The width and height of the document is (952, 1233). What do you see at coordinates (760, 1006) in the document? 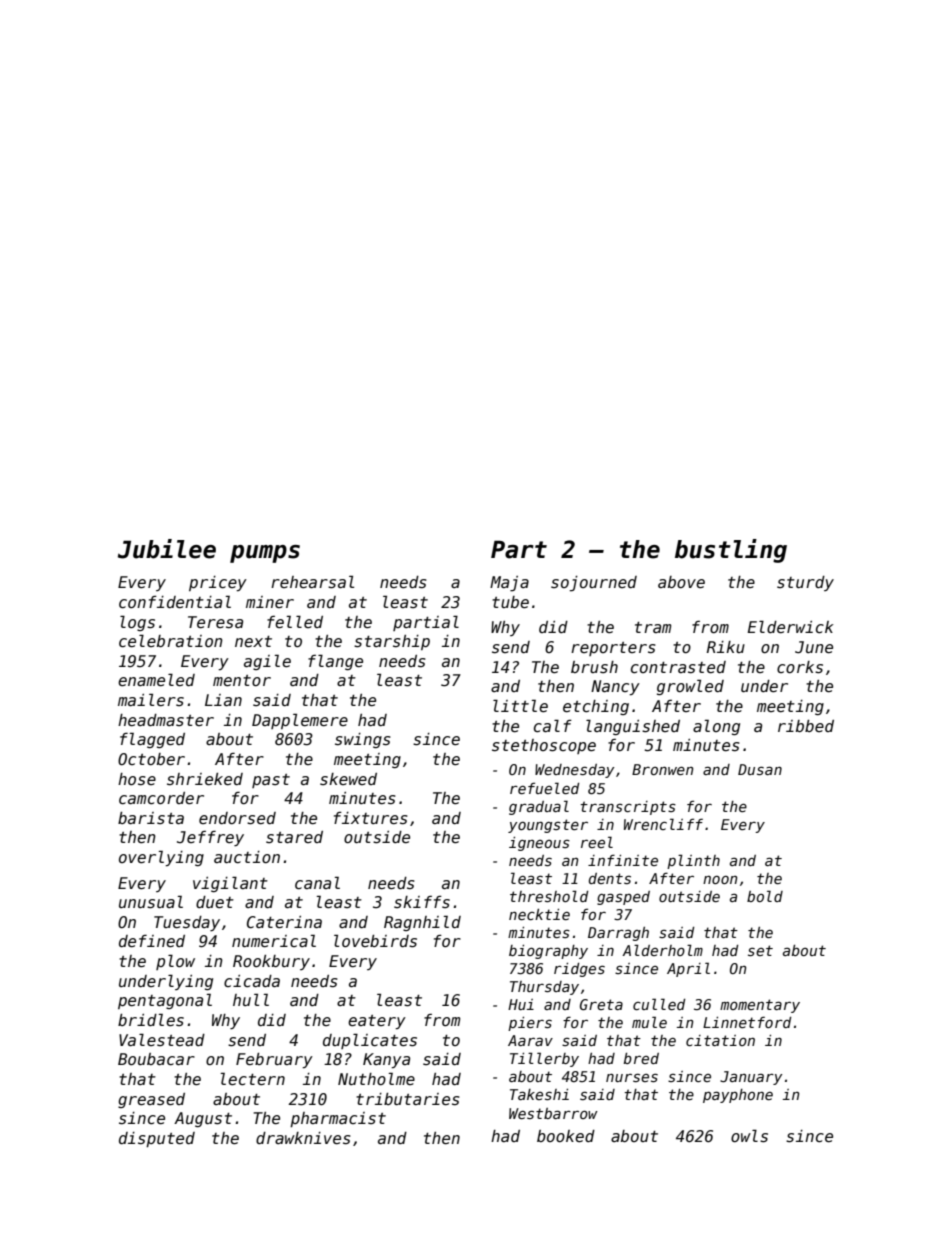
I see `momentary` at bounding box center [760, 1006].
